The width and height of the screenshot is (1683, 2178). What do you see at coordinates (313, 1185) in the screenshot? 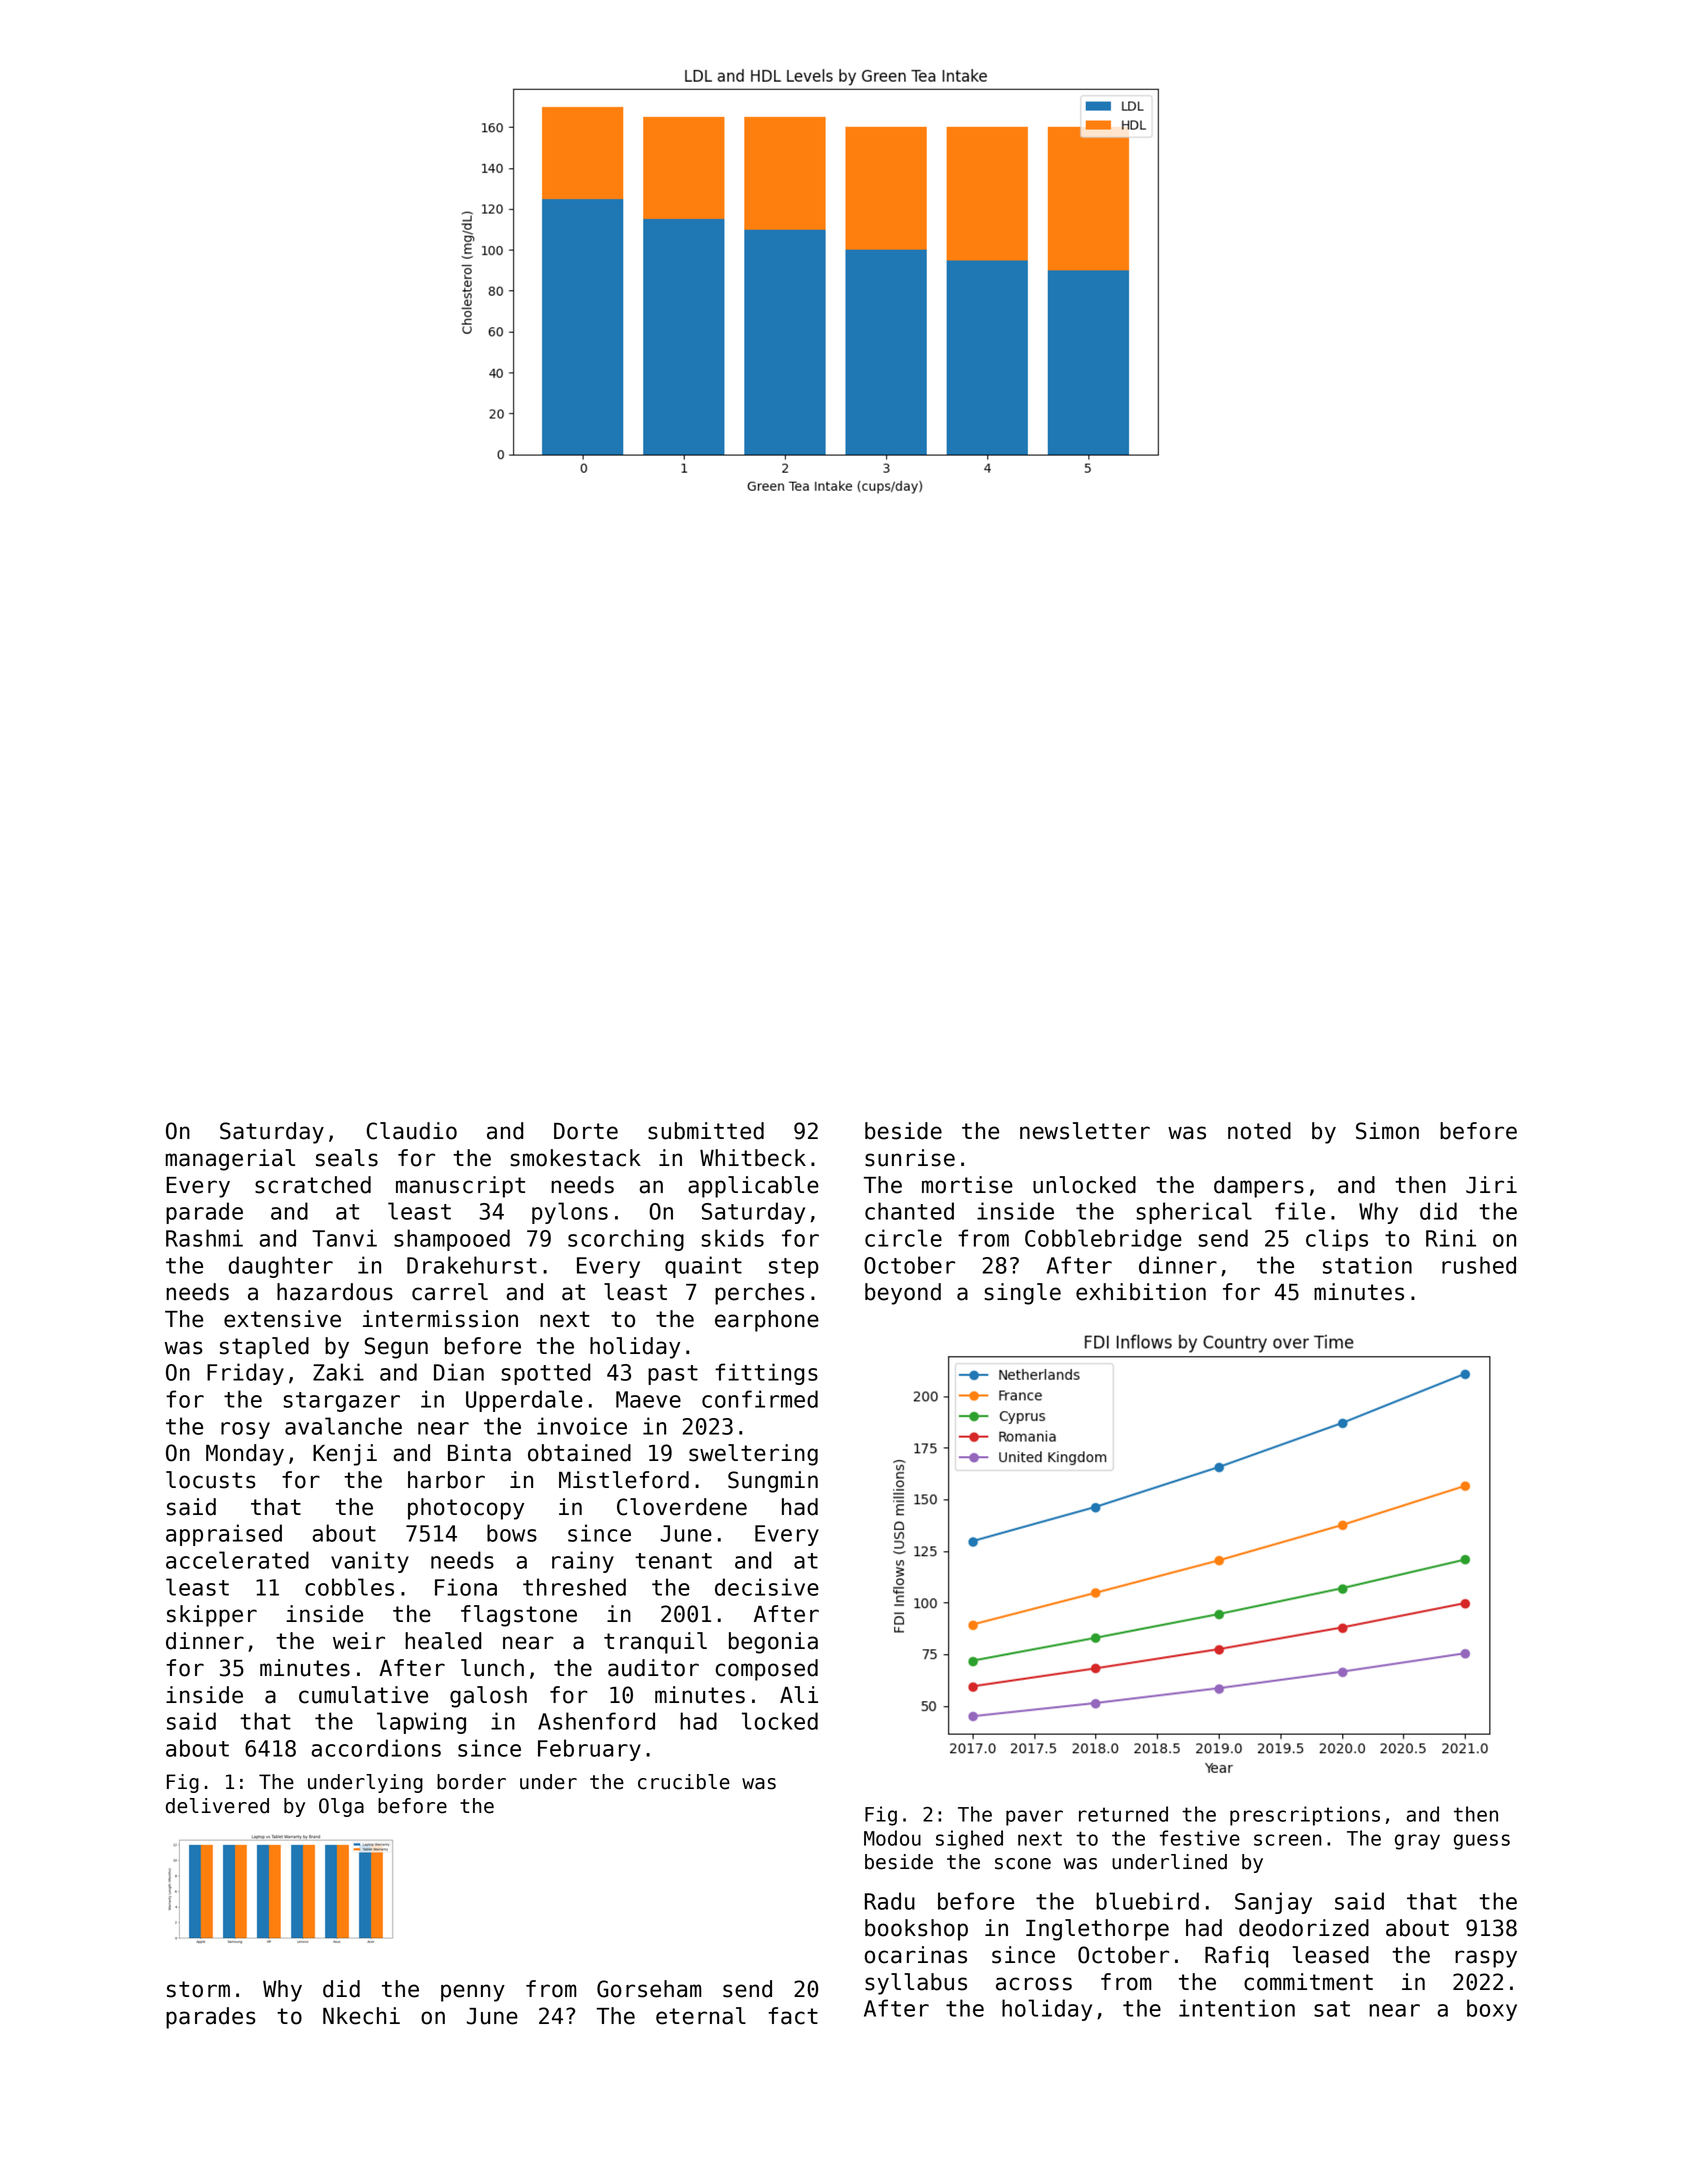
I see `scratched` at bounding box center [313, 1185].
